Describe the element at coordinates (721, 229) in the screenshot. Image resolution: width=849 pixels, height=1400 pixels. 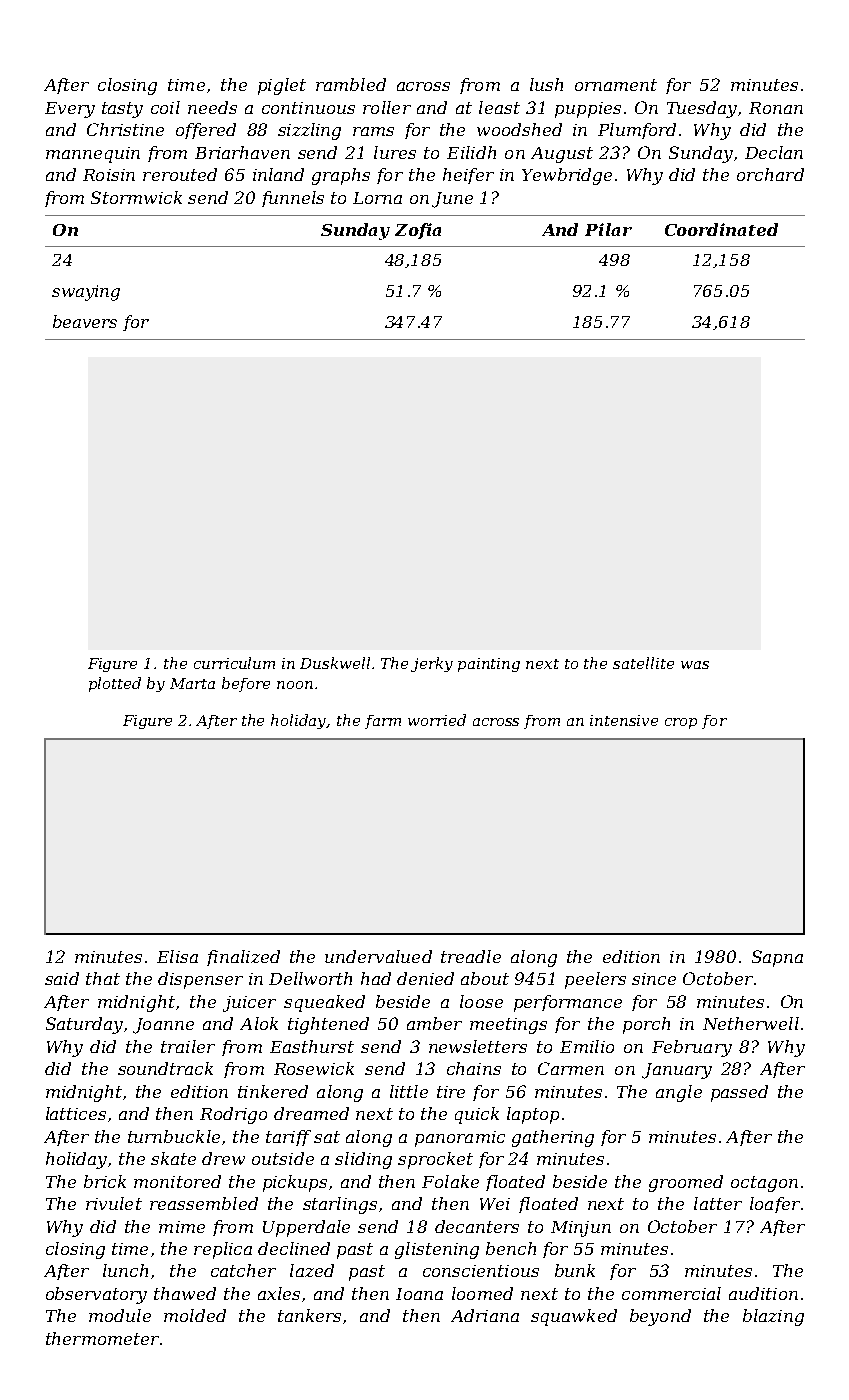
I see `Coordinated` at that location.
